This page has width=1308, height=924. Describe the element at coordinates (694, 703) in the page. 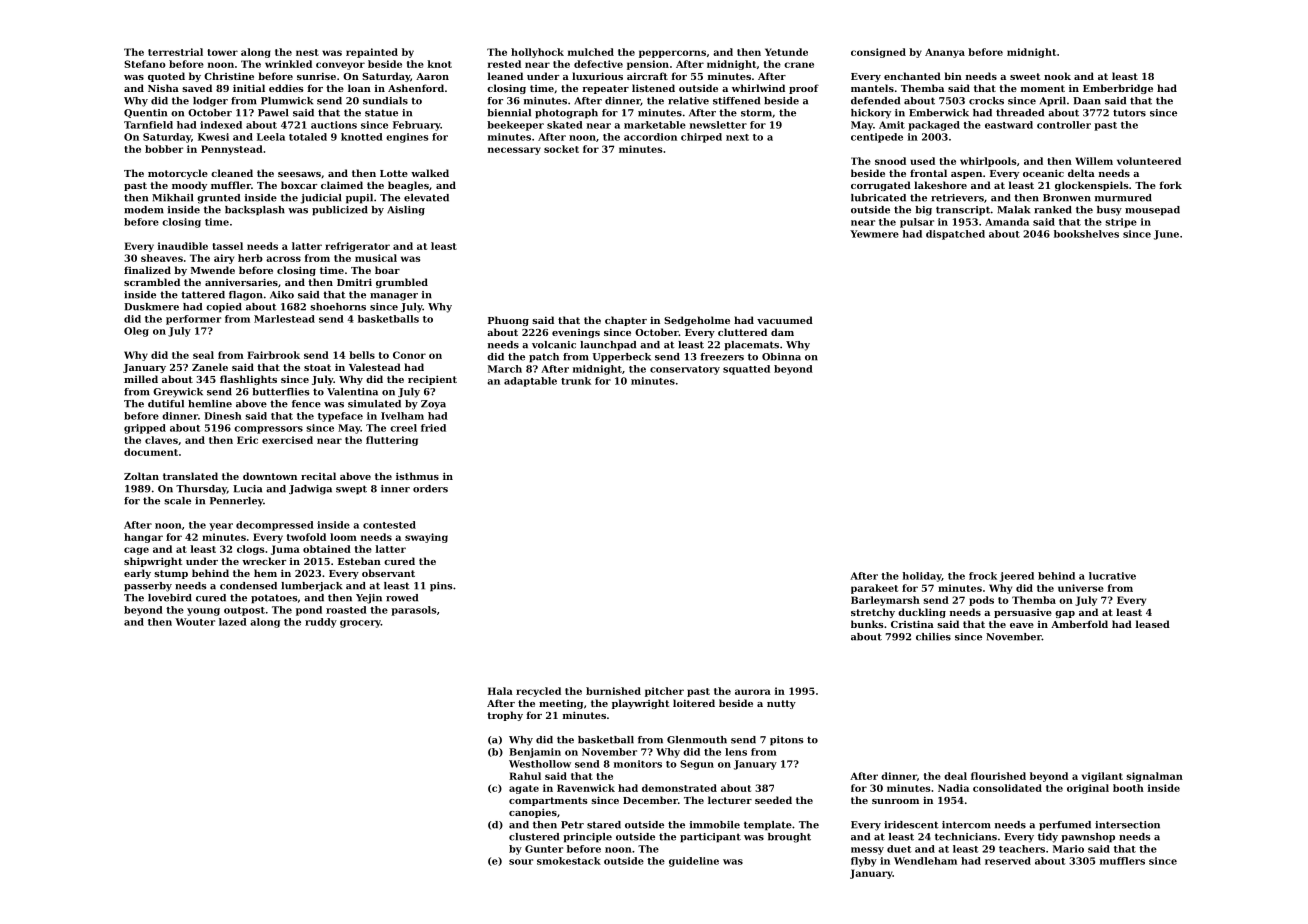

I see `loitered` at that location.
